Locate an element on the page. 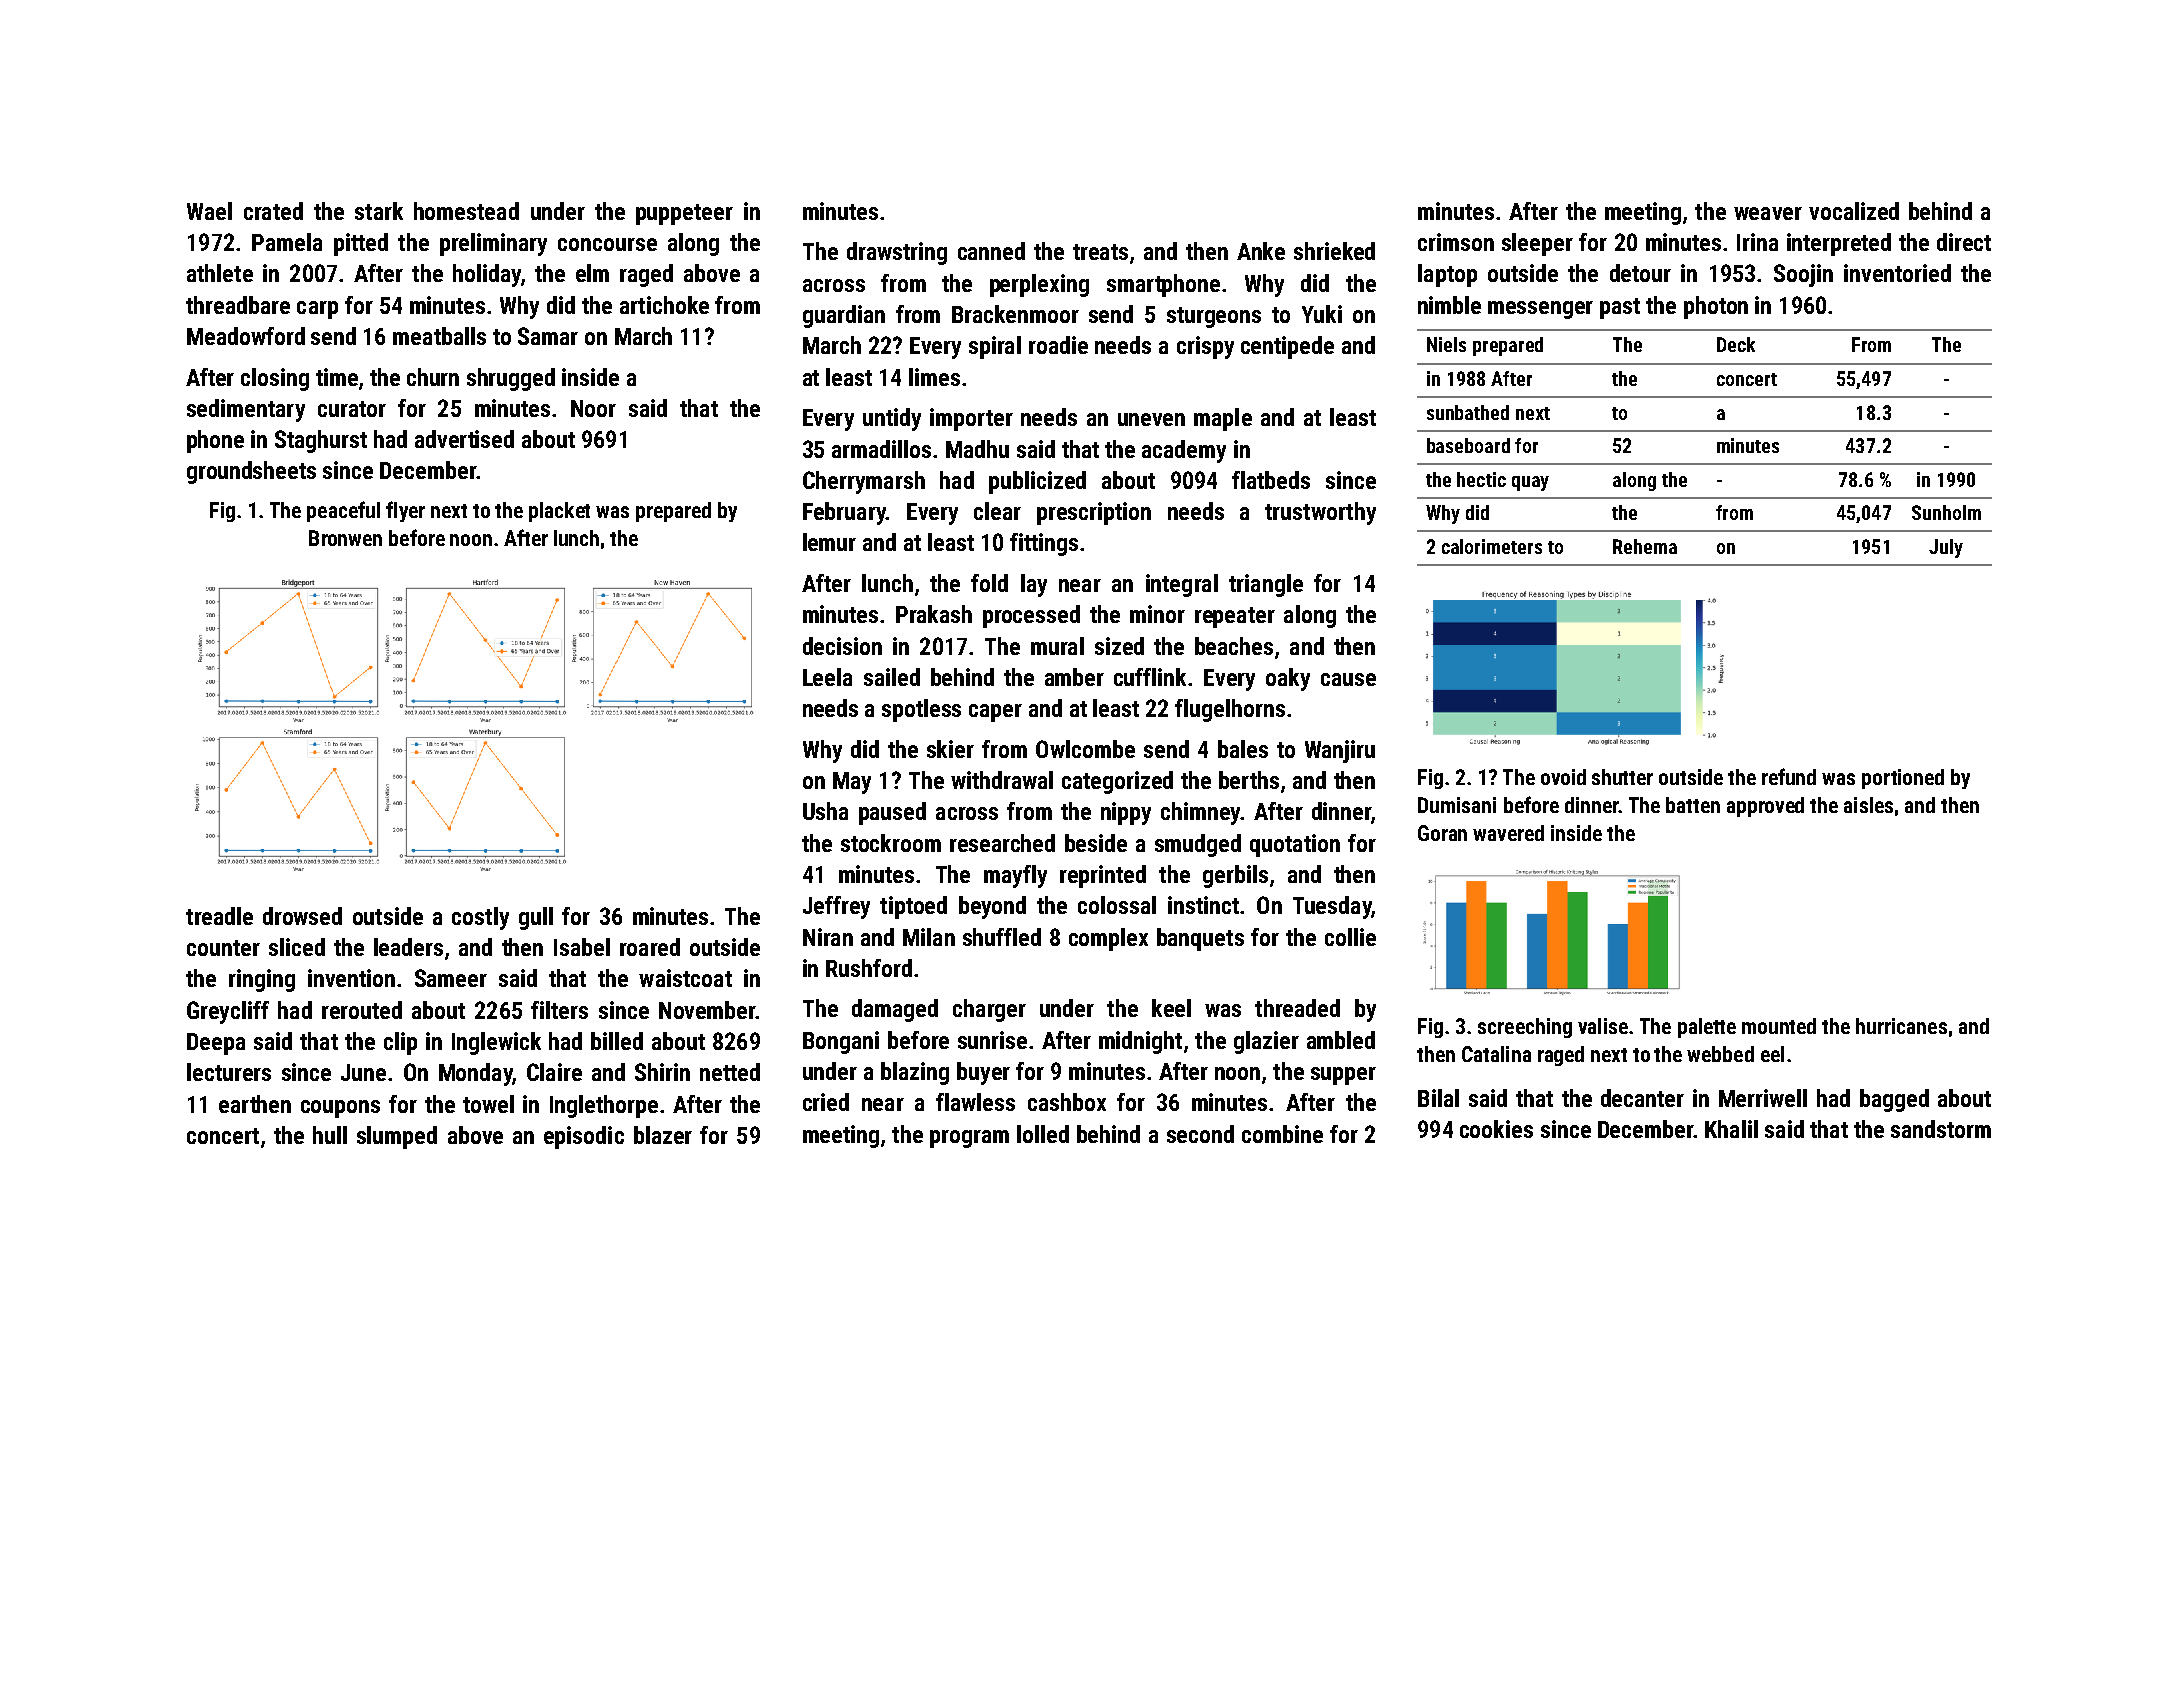 The height and width of the page is (1683, 2178). placket is located at coordinates (559, 512).
